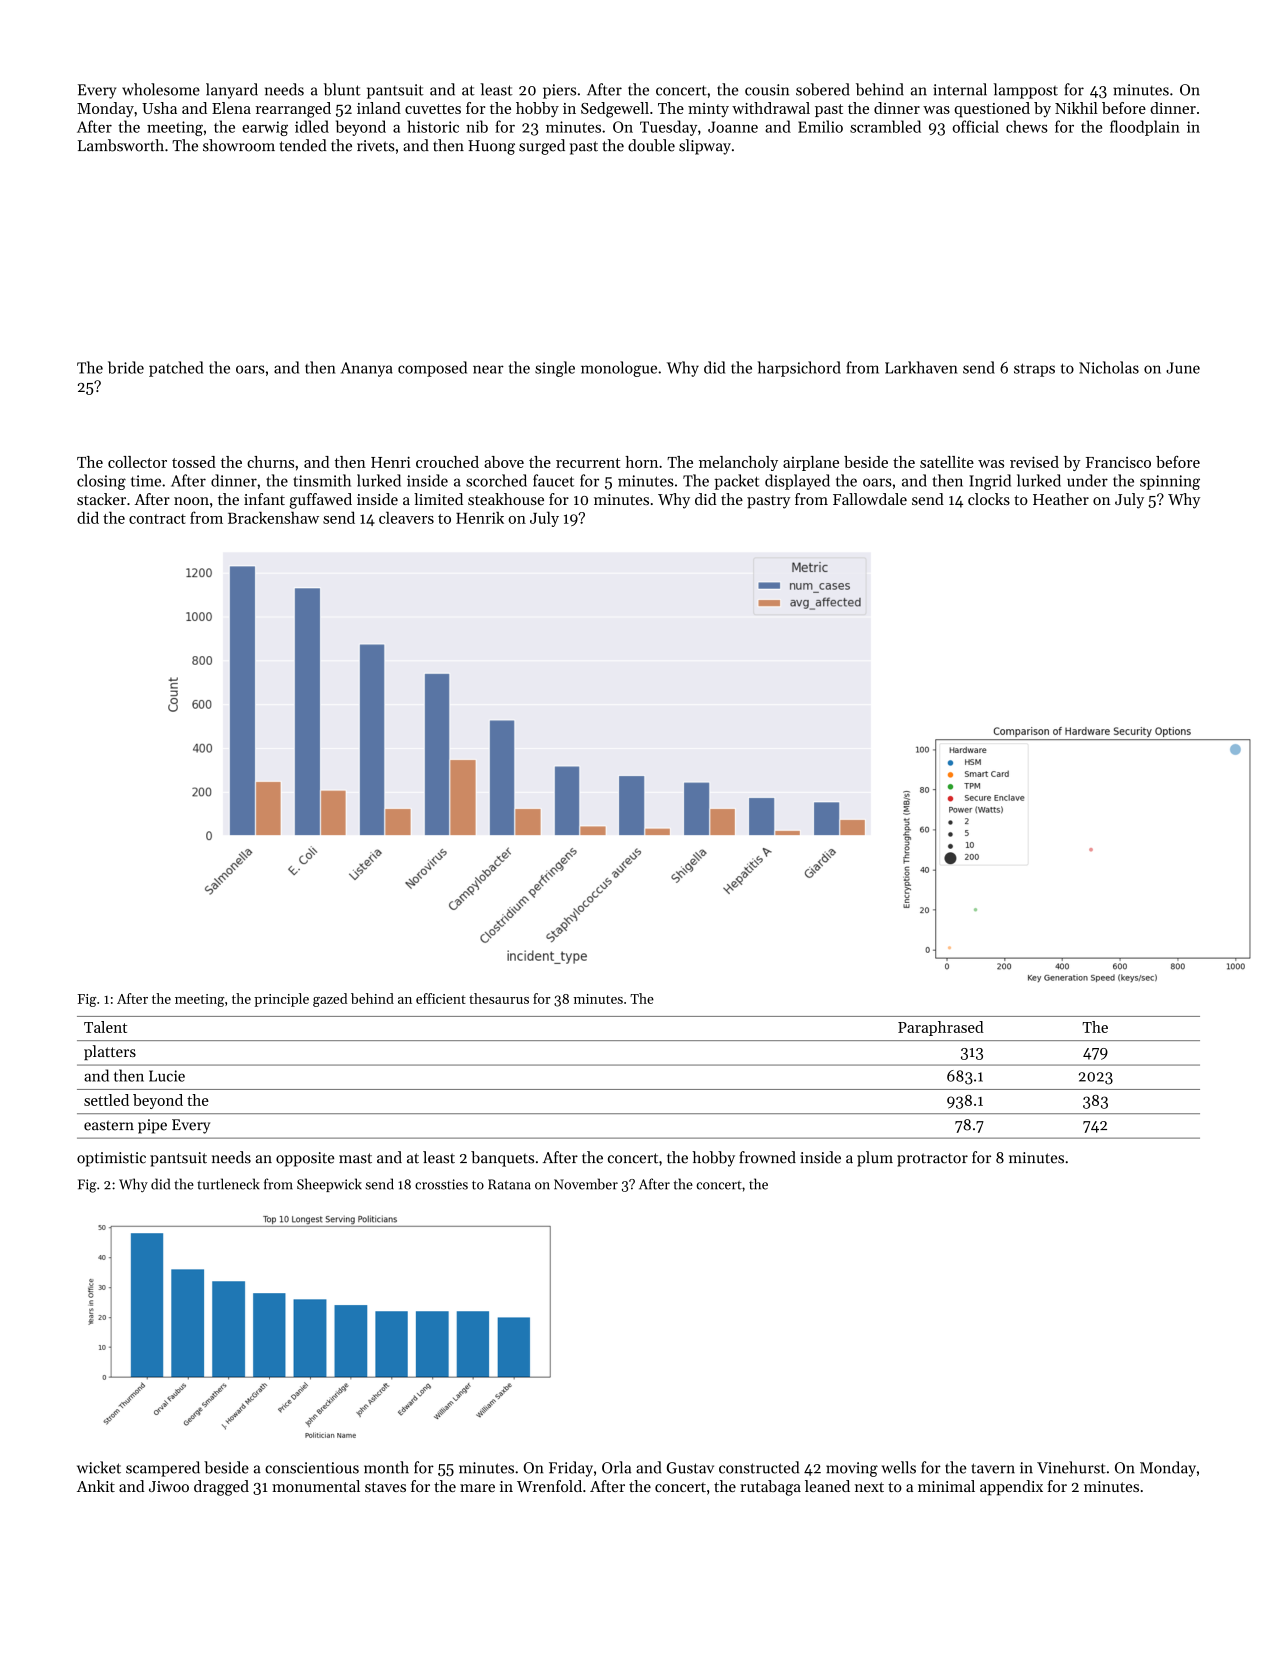  What do you see at coordinates (504, 462) in the image?
I see `above` at bounding box center [504, 462].
